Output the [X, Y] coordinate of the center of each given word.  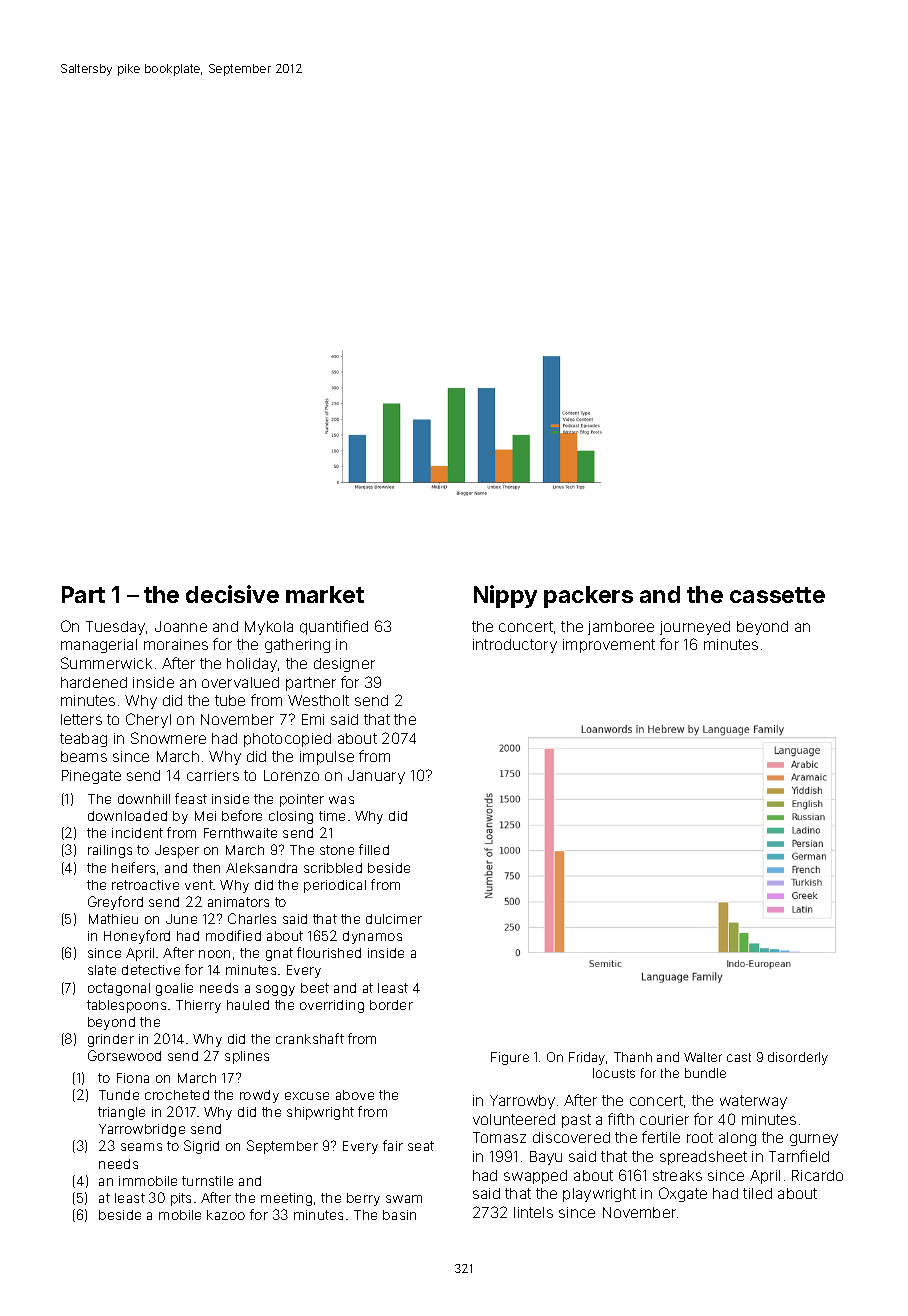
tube [230, 700]
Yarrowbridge [142, 1130]
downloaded [127, 816]
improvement [609, 646]
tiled [757, 1193]
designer [344, 665]
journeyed [695, 628]
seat [421, 1146]
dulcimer [394, 919]
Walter [703, 1057]
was [341, 800]
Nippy [505, 596]
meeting [286, 1199]
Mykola [269, 628]
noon [214, 954]
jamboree [621, 628]
